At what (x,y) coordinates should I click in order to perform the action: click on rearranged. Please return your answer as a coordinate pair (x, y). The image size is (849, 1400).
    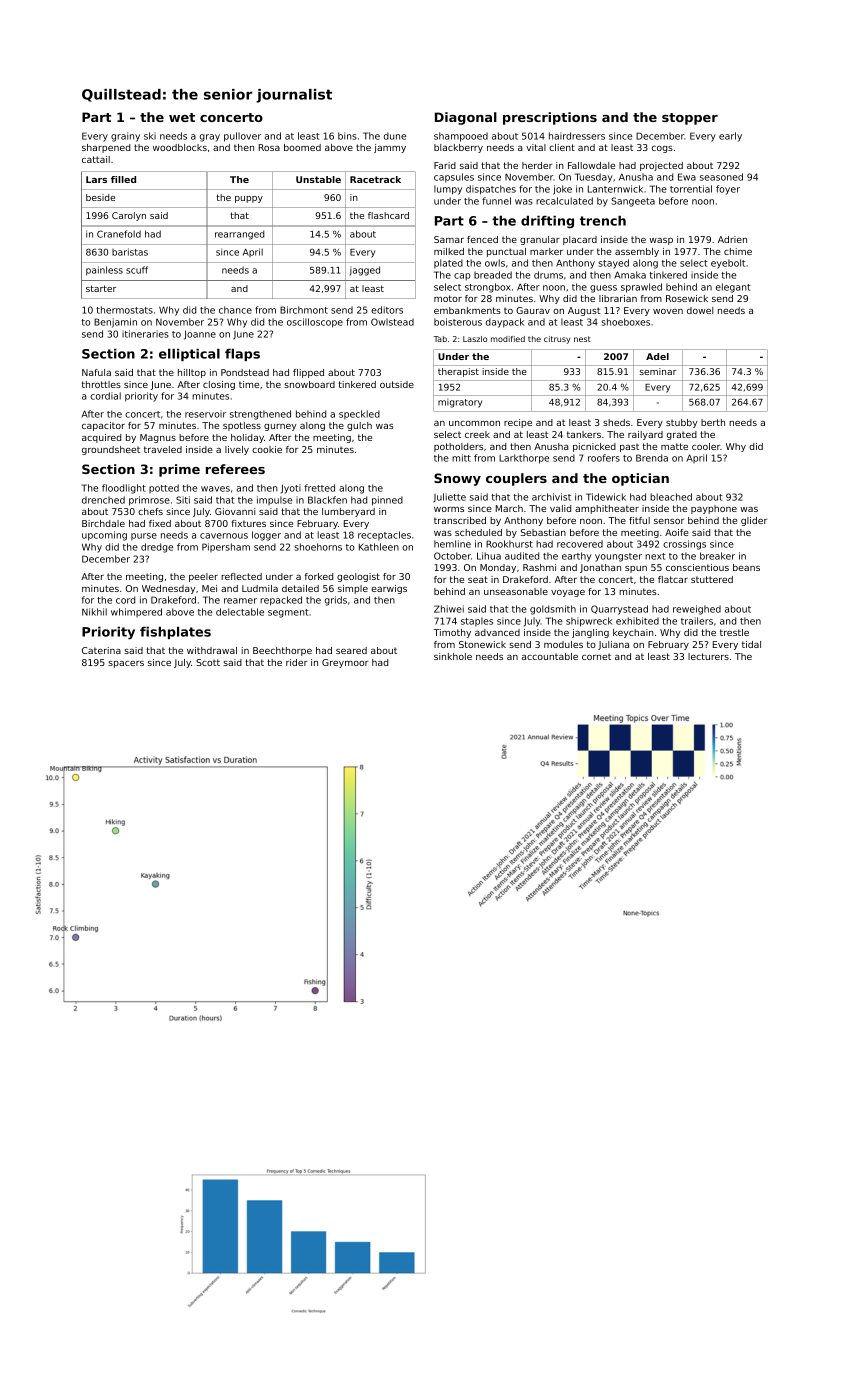
    Looking at the image, I should click on (240, 235).
